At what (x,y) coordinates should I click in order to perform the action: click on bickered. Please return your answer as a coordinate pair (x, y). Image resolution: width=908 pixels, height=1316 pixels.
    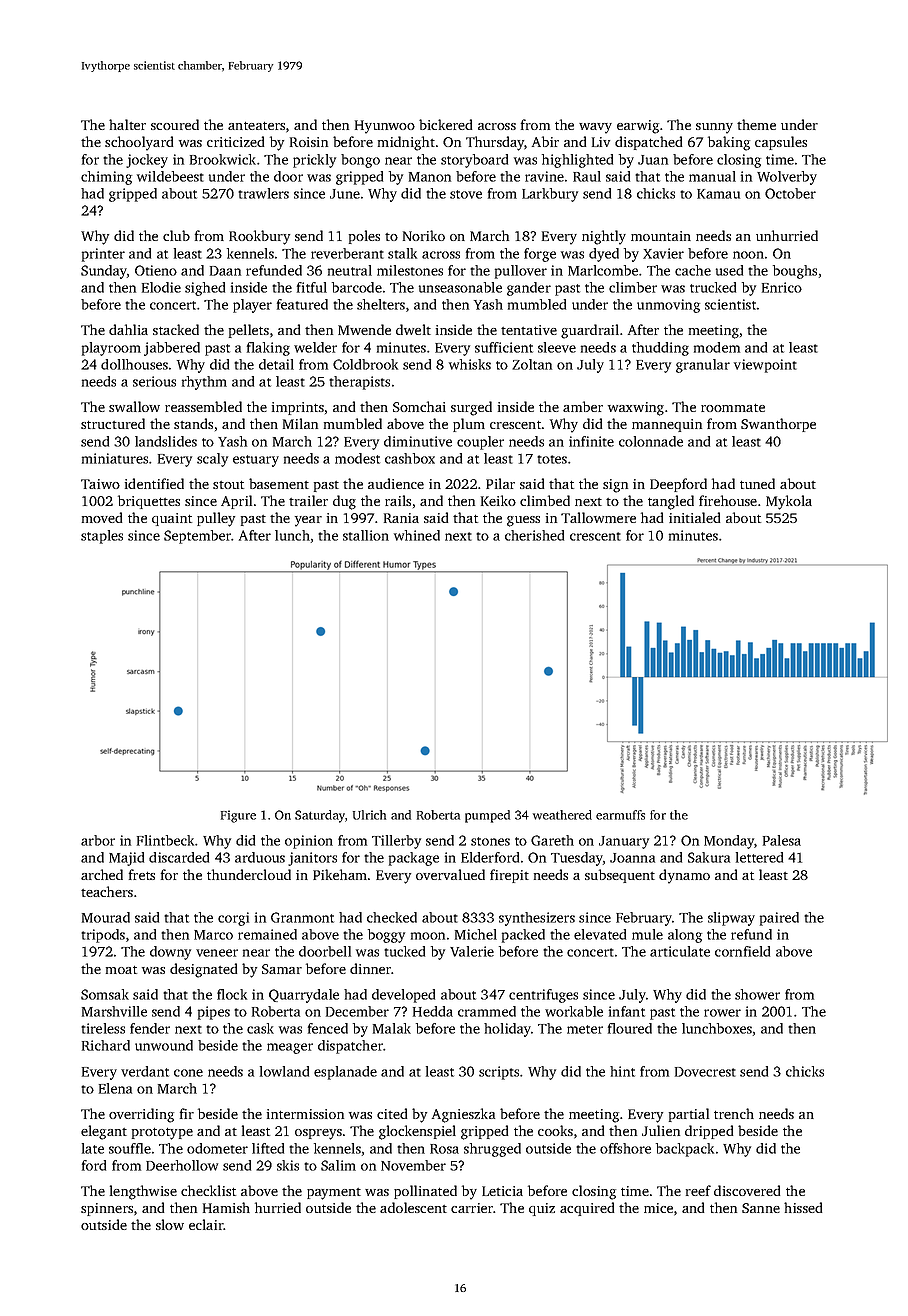
    Looking at the image, I should click on (445, 124).
